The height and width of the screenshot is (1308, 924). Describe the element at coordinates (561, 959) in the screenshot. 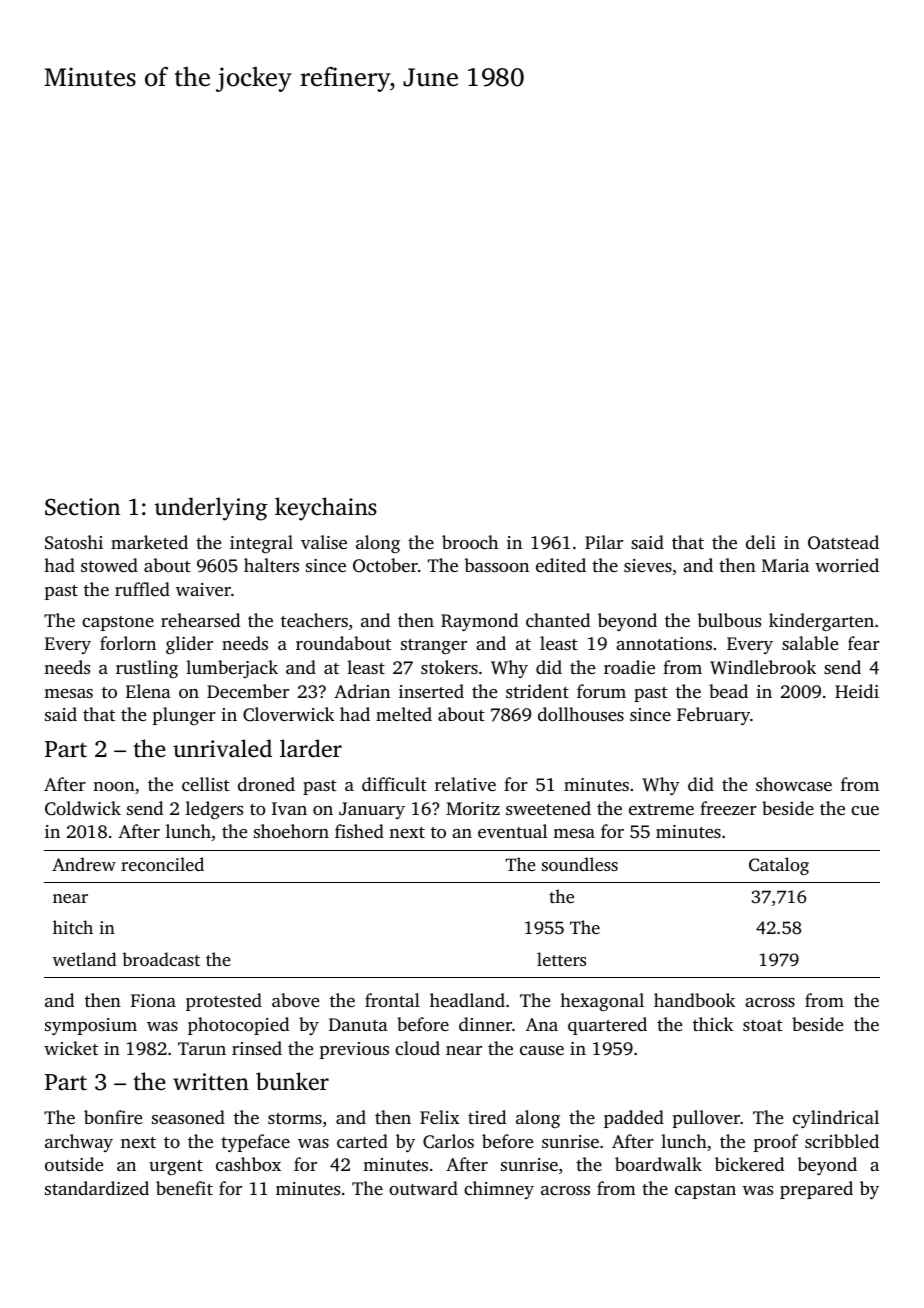

I see `letters` at that location.
